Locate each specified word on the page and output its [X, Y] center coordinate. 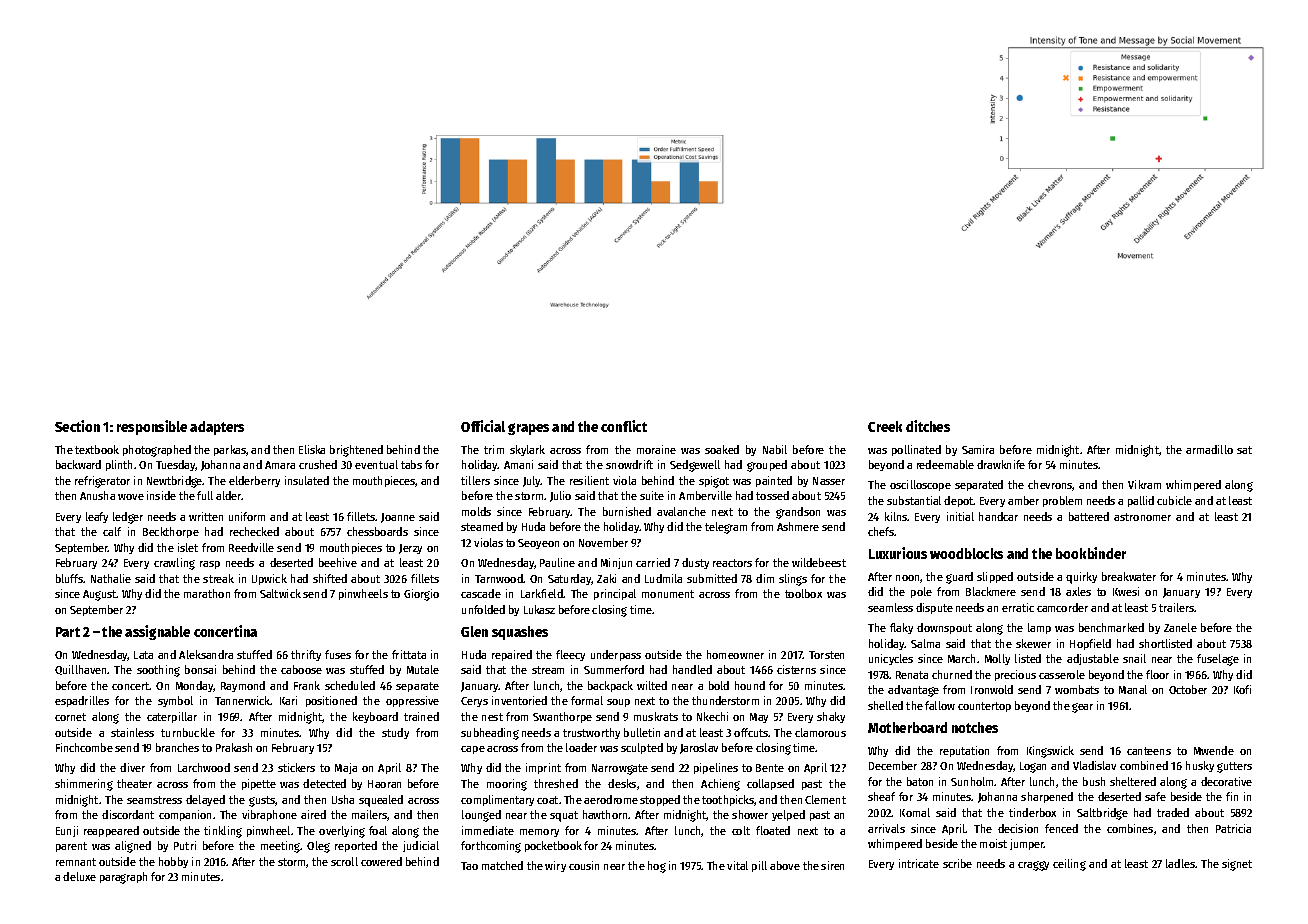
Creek [885, 426]
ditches [928, 426]
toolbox [803, 593]
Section [77, 426]
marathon [207, 593]
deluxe [79, 876]
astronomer [1142, 517]
